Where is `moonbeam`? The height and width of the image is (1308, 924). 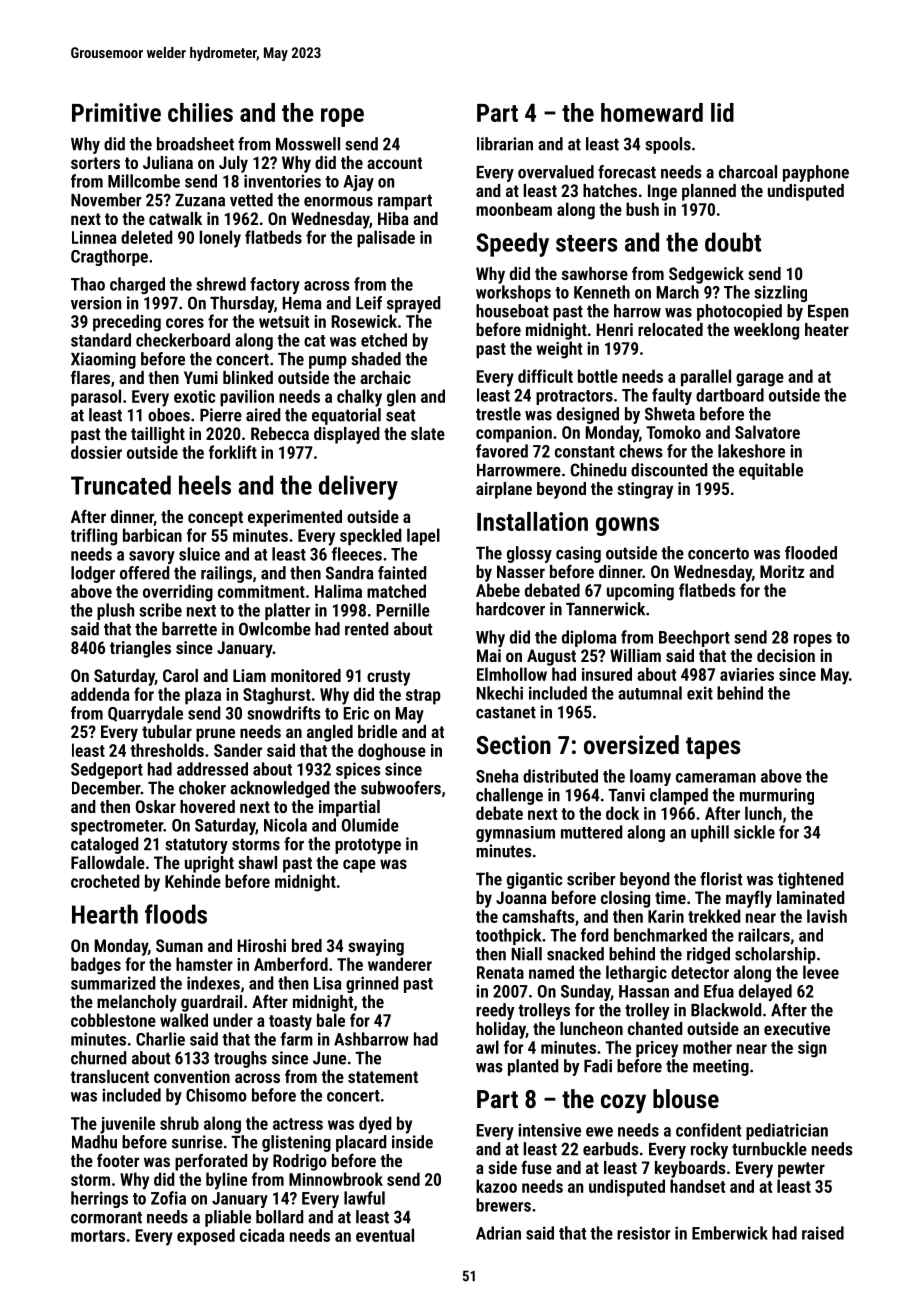
moonbeam is located at coordinates (514, 209).
